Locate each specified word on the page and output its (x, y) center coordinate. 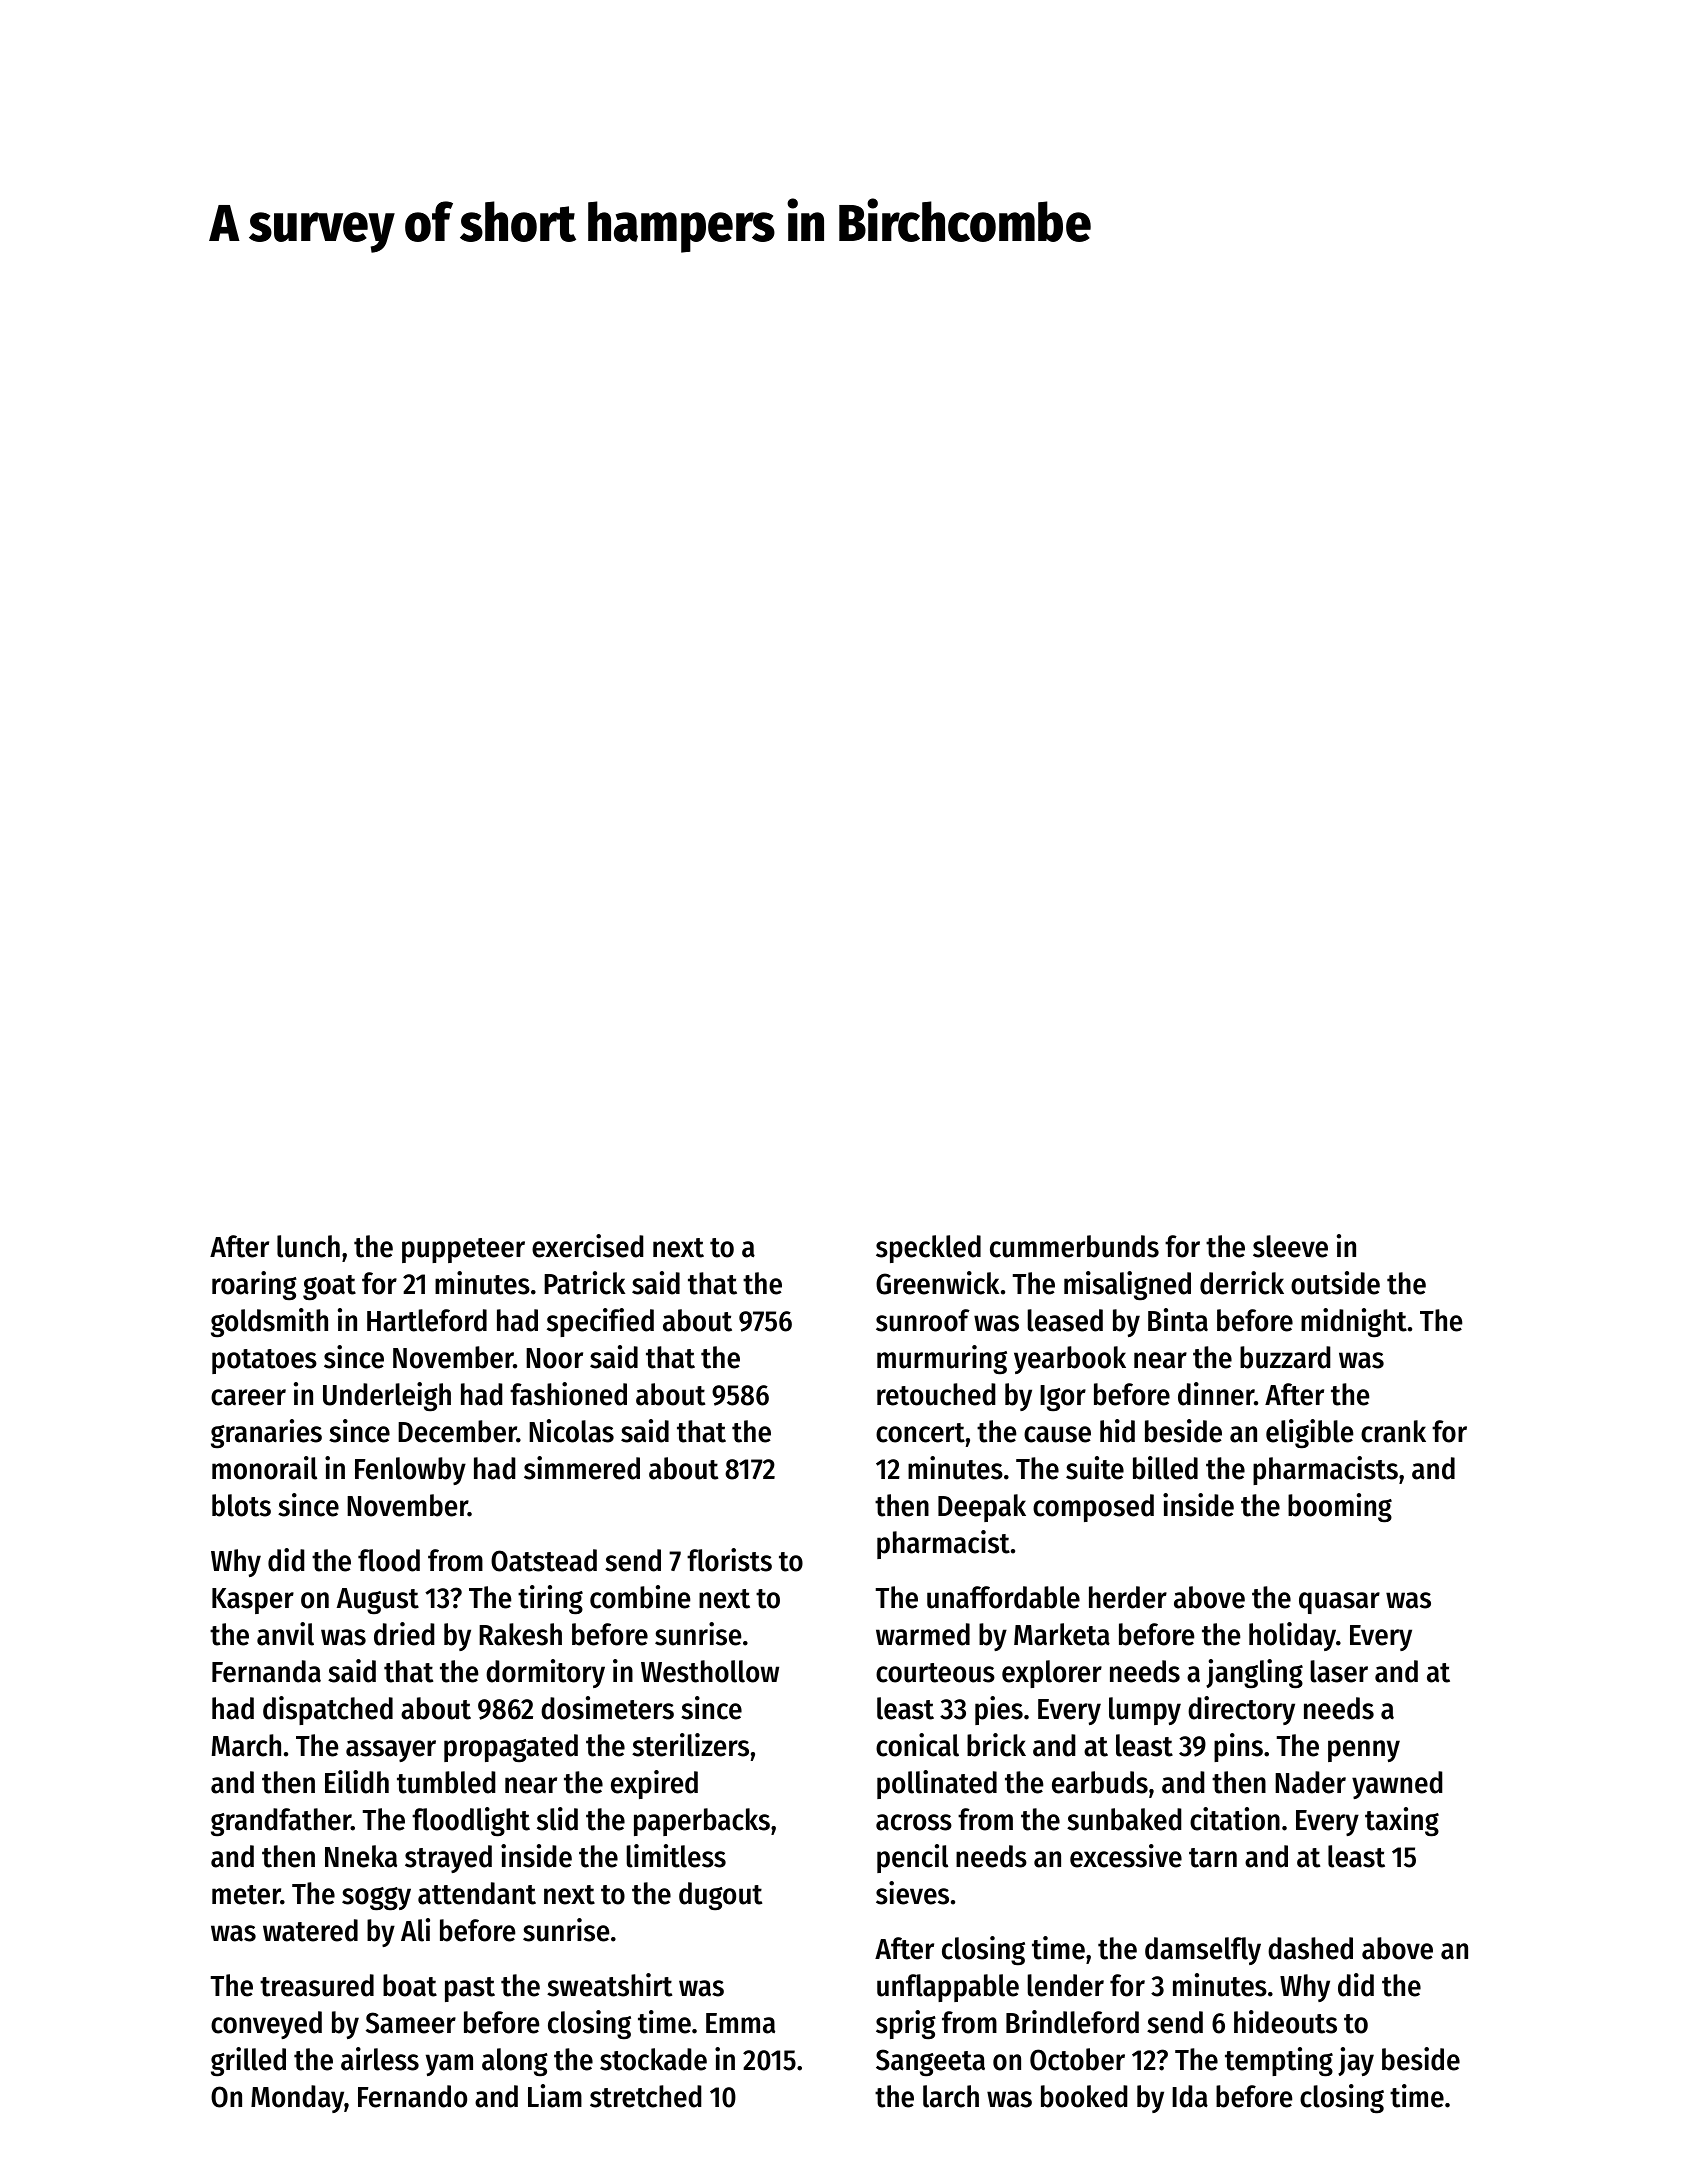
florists (729, 1560)
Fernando (412, 2096)
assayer (391, 1751)
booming (1340, 1508)
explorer (1052, 1674)
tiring (550, 1600)
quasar (1339, 1603)
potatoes (264, 1361)
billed (1165, 1468)
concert (920, 1433)
